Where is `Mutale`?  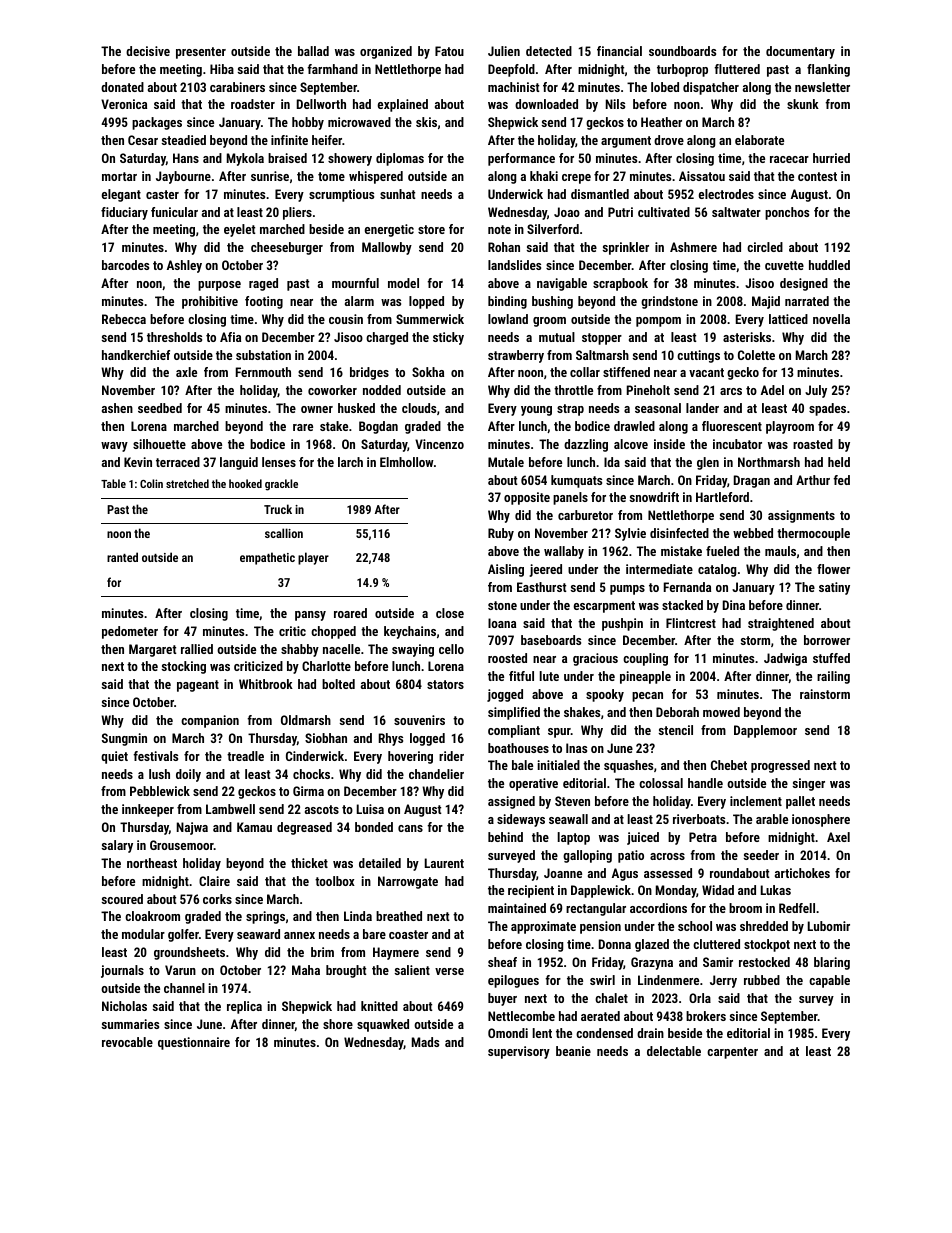 Mutale is located at coordinates (506, 462).
